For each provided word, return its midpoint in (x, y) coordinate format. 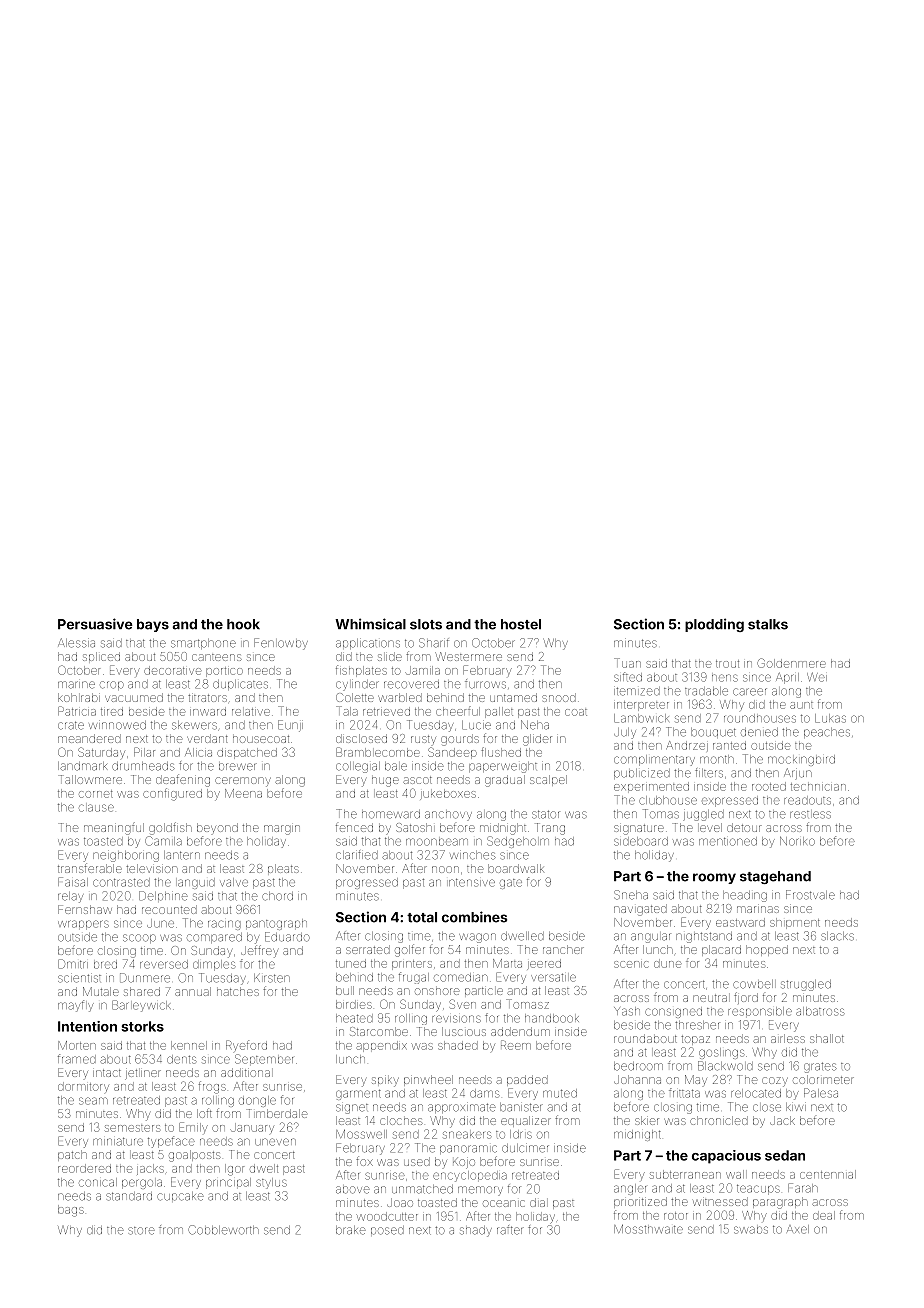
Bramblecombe (378, 752)
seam (93, 1101)
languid (196, 883)
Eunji (290, 726)
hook (243, 624)
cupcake (180, 1196)
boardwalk (516, 868)
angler (630, 1189)
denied (759, 732)
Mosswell (361, 1134)
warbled (400, 697)
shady (476, 1231)
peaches (827, 733)
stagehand (775, 877)
